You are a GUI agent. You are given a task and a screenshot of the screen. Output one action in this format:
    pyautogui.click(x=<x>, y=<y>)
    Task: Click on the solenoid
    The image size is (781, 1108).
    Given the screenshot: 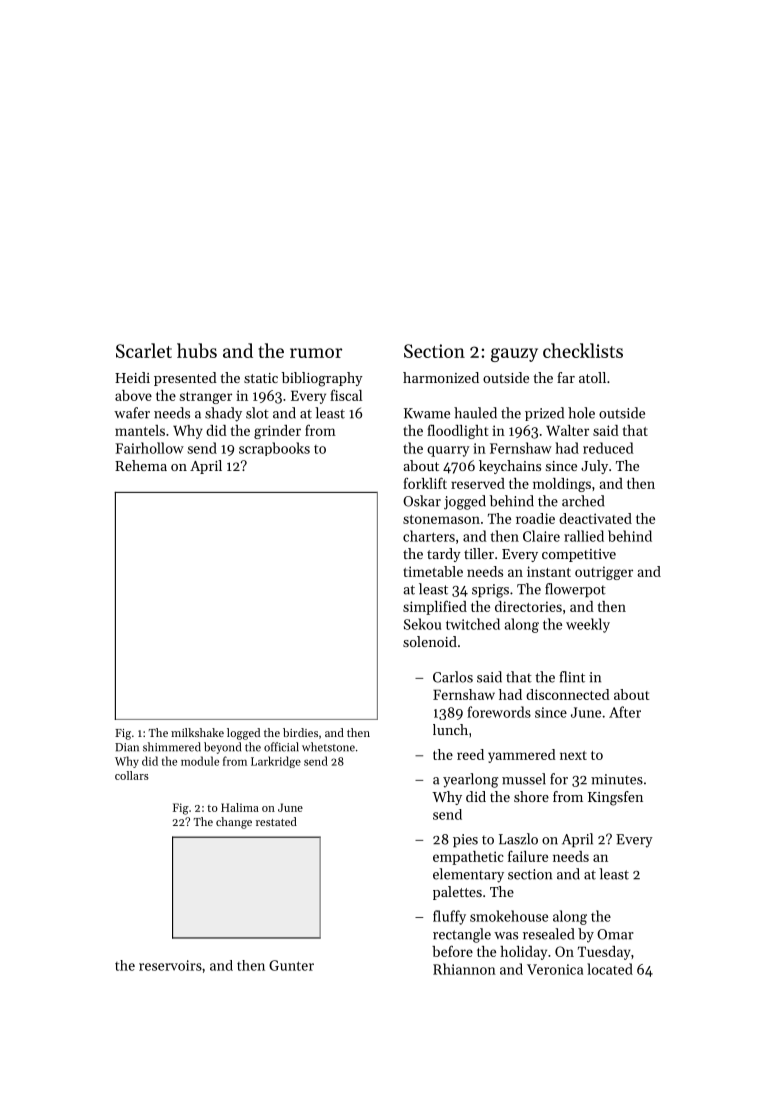 What is the action you would take?
    pyautogui.click(x=430, y=641)
